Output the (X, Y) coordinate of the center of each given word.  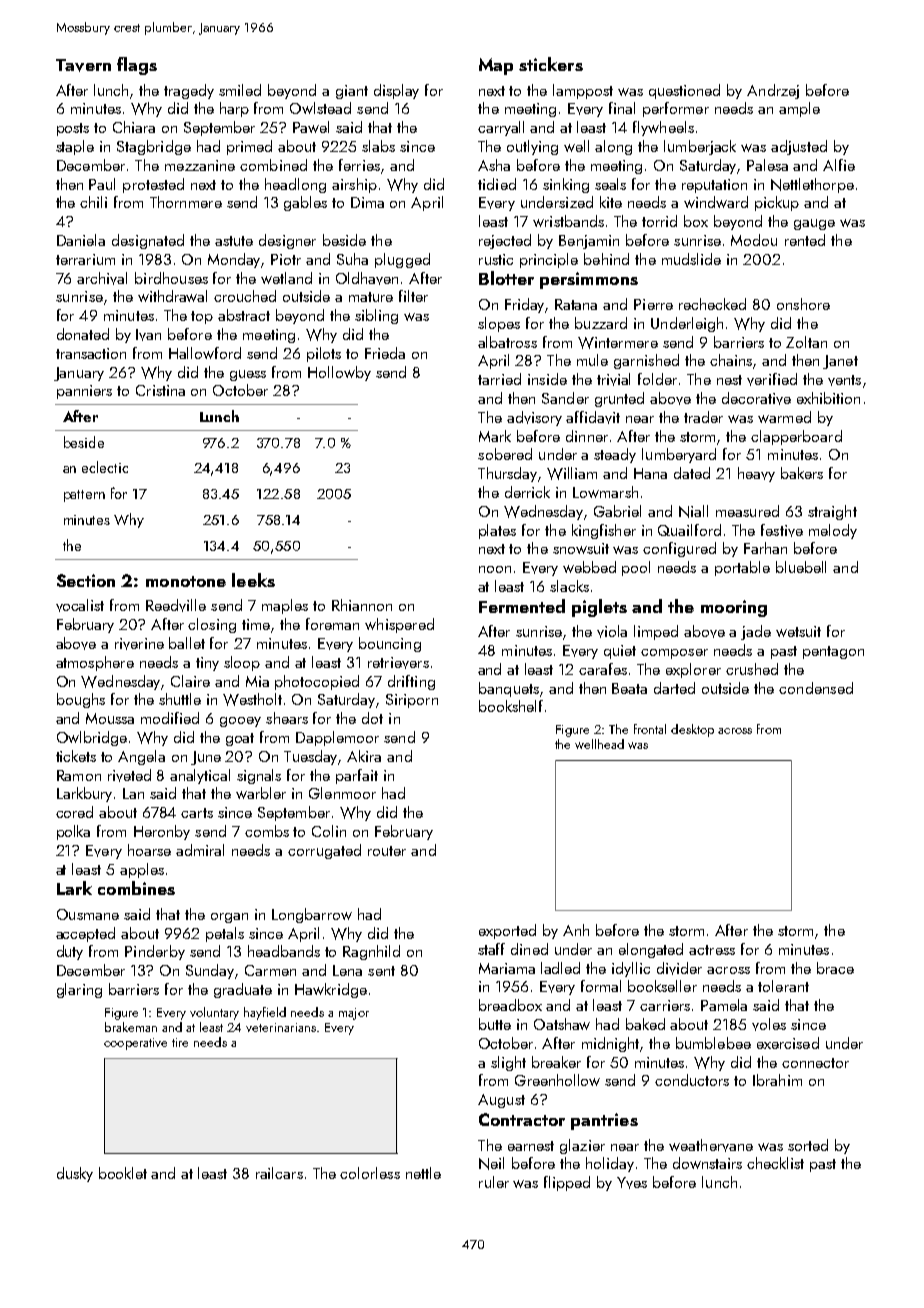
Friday (525, 305)
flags (137, 66)
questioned (684, 91)
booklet (123, 1173)
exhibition (828, 398)
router (387, 851)
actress (712, 950)
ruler (494, 1182)
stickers (551, 64)
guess (248, 375)
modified (170, 718)
